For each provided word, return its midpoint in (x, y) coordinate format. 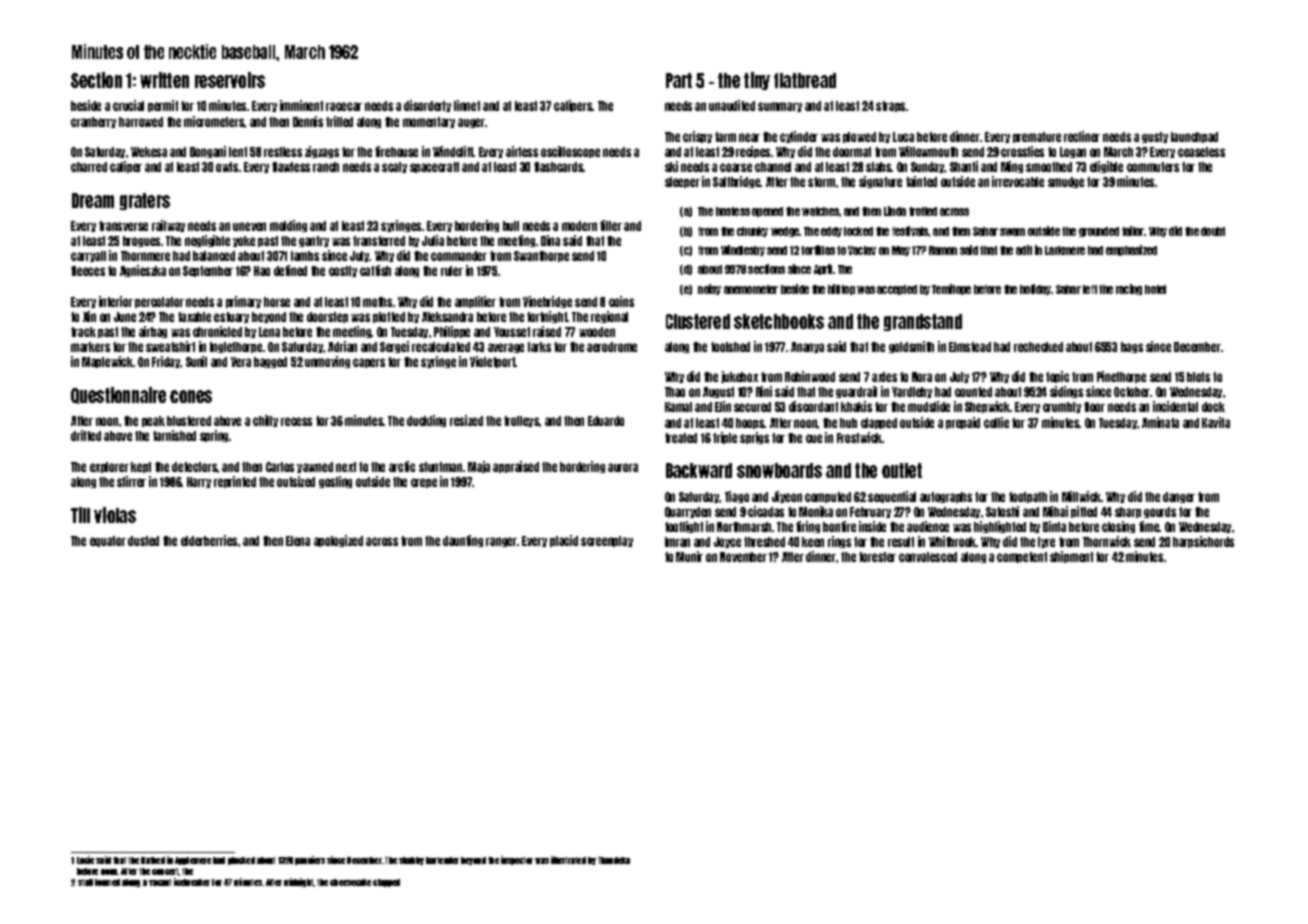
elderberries (209, 540)
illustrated (568, 860)
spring (215, 436)
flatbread (805, 80)
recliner (1082, 136)
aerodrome (612, 347)
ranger (502, 542)
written (164, 80)
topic (1057, 377)
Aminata (1160, 422)
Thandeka (614, 860)
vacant (160, 882)
